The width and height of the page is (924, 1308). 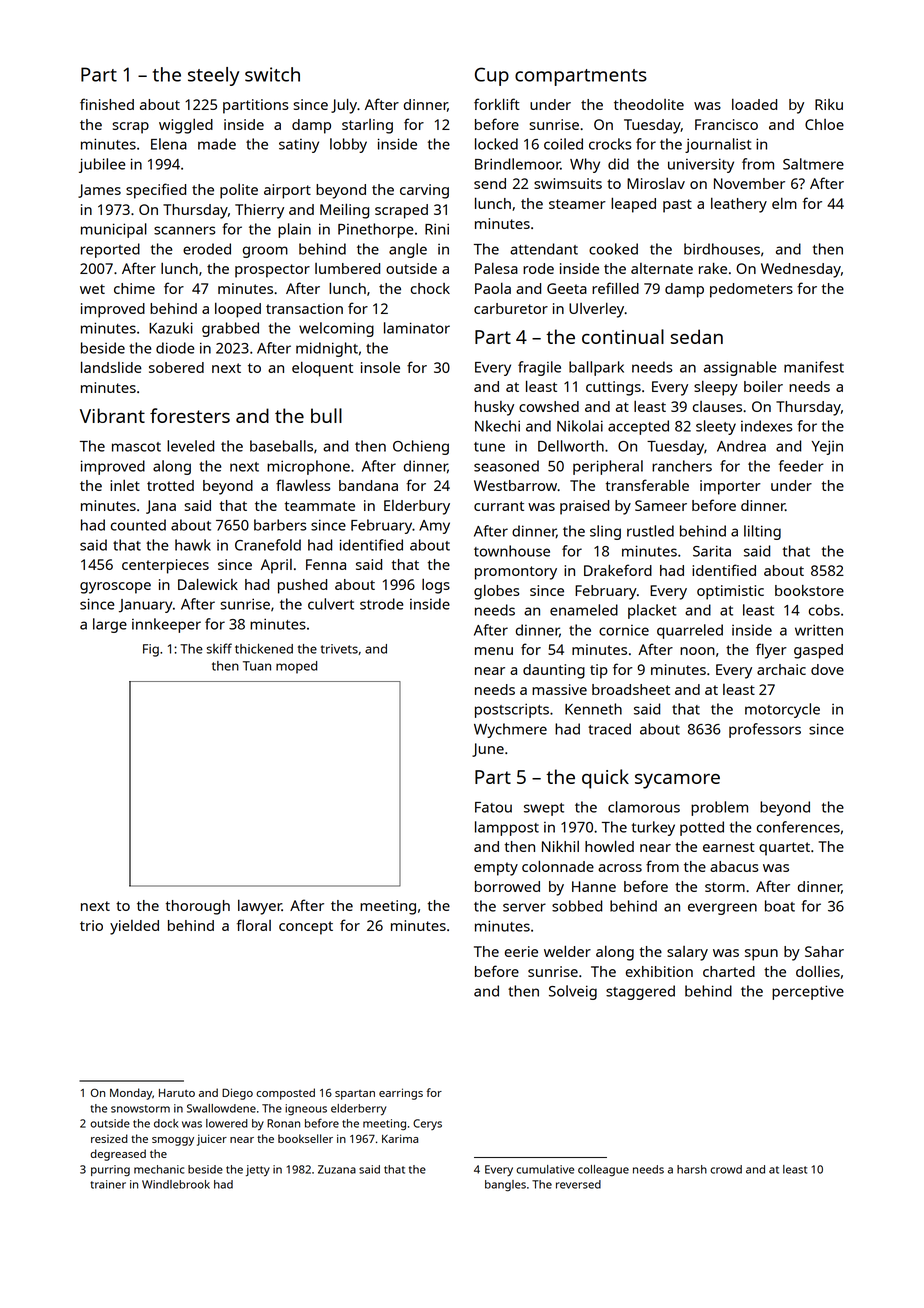 What do you see at coordinates (506, 466) in the page?
I see `seasoned` at bounding box center [506, 466].
